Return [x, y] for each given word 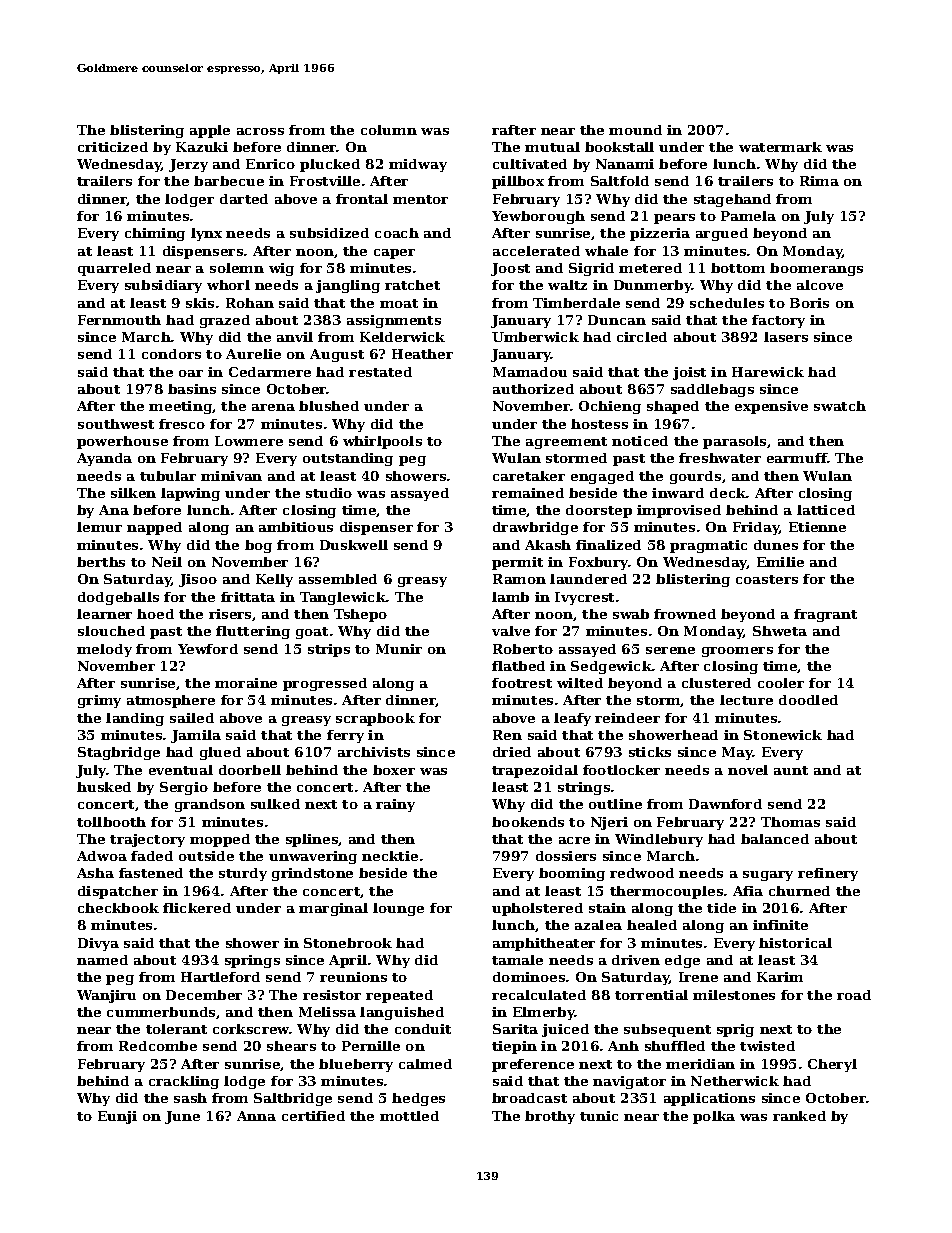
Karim [780, 977]
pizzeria [660, 234]
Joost [510, 269]
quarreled [114, 269]
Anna [256, 1116]
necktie [390, 856]
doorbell [250, 770]
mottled [409, 1116]
